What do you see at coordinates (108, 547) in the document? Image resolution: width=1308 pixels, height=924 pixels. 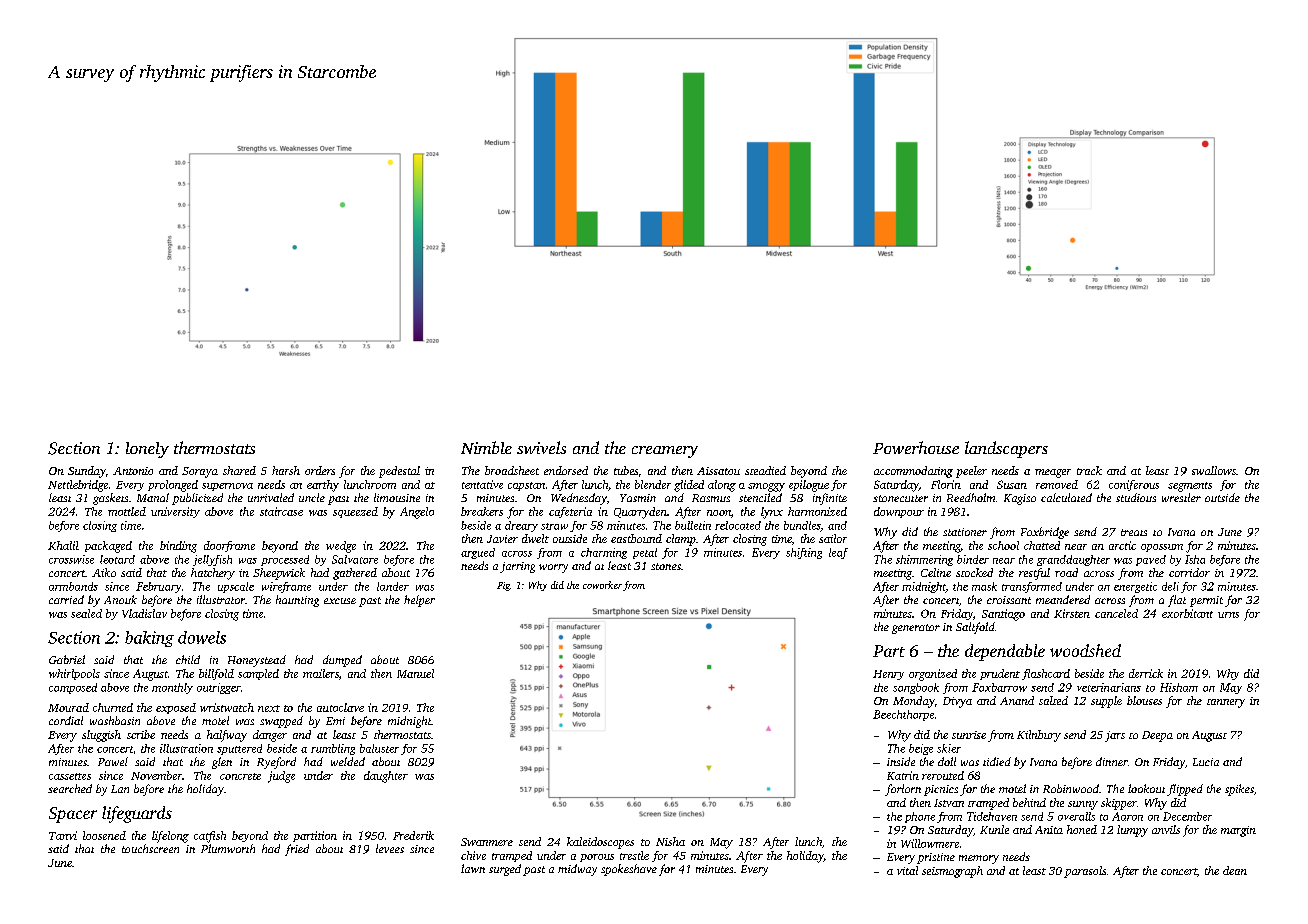 I see `packaged` at bounding box center [108, 547].
